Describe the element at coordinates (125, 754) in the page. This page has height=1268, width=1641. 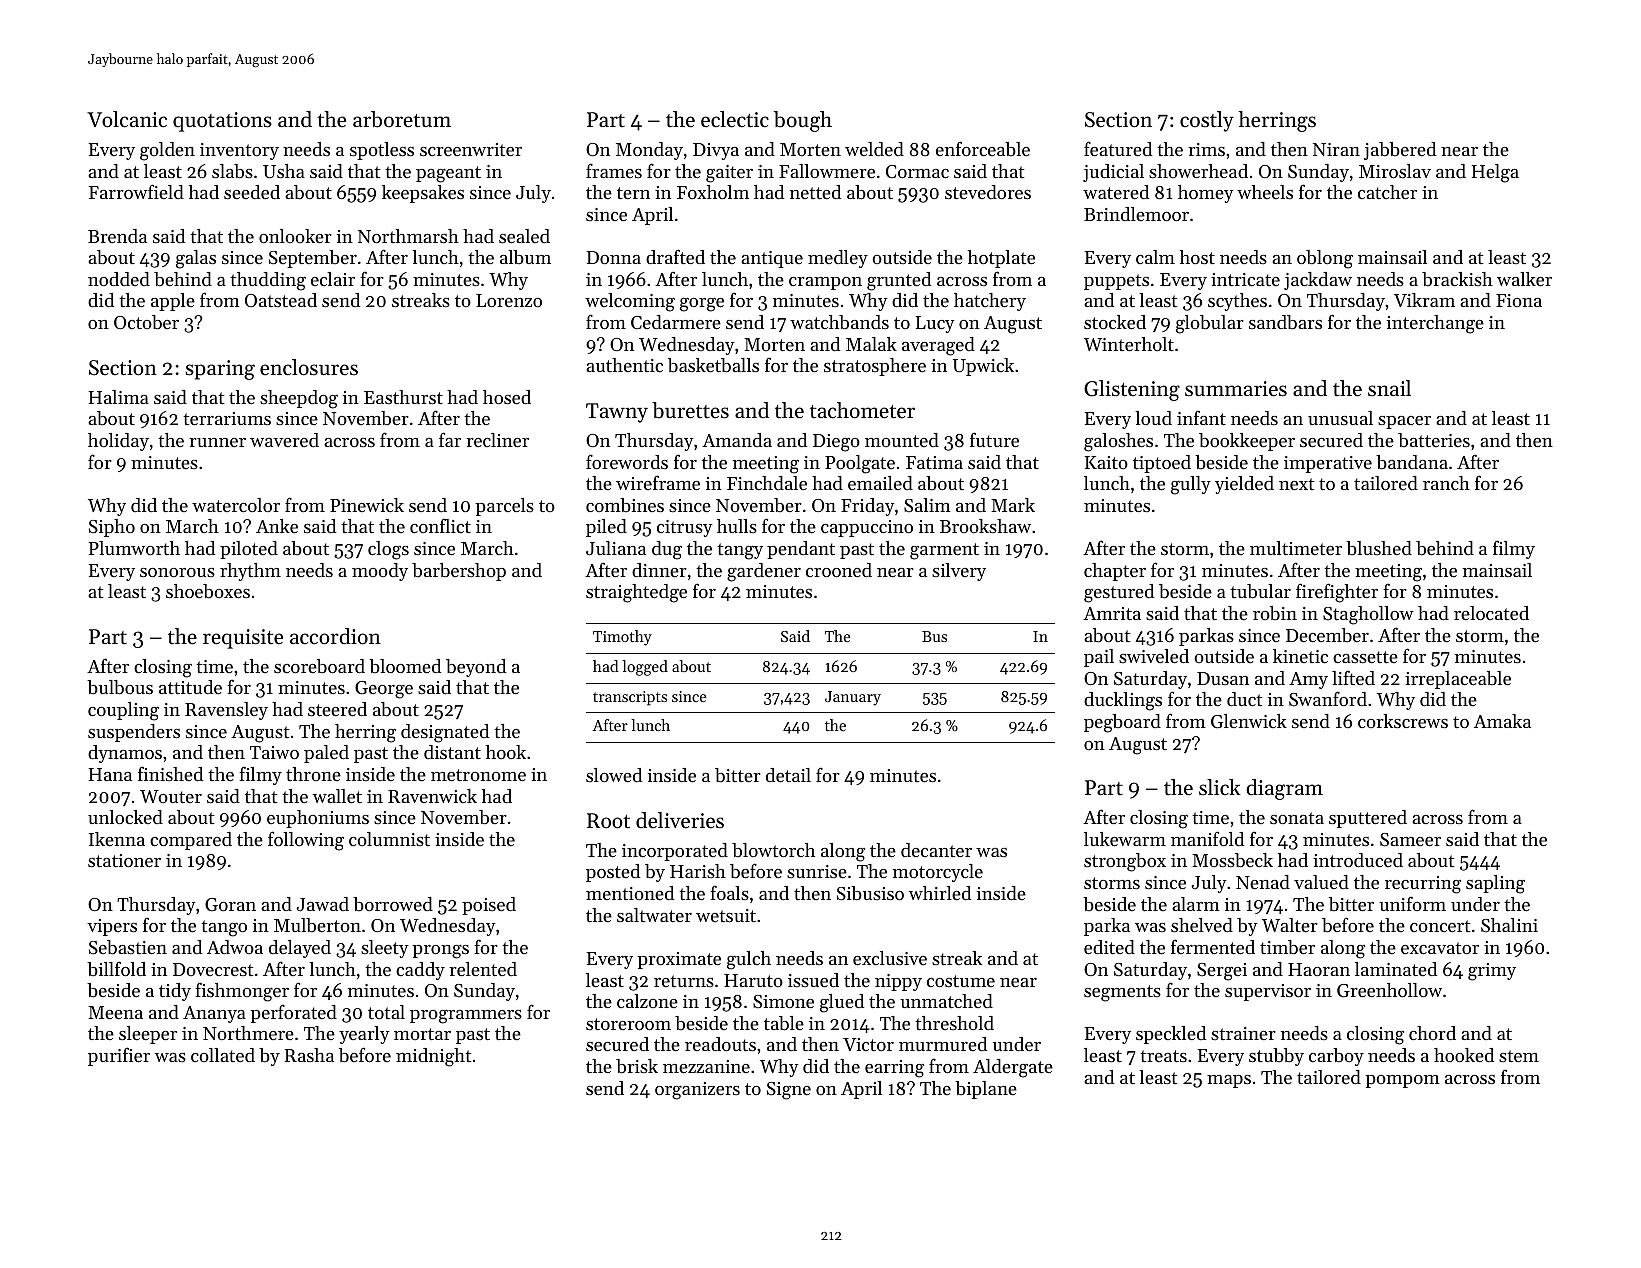
I see `dynamos` at that location.
